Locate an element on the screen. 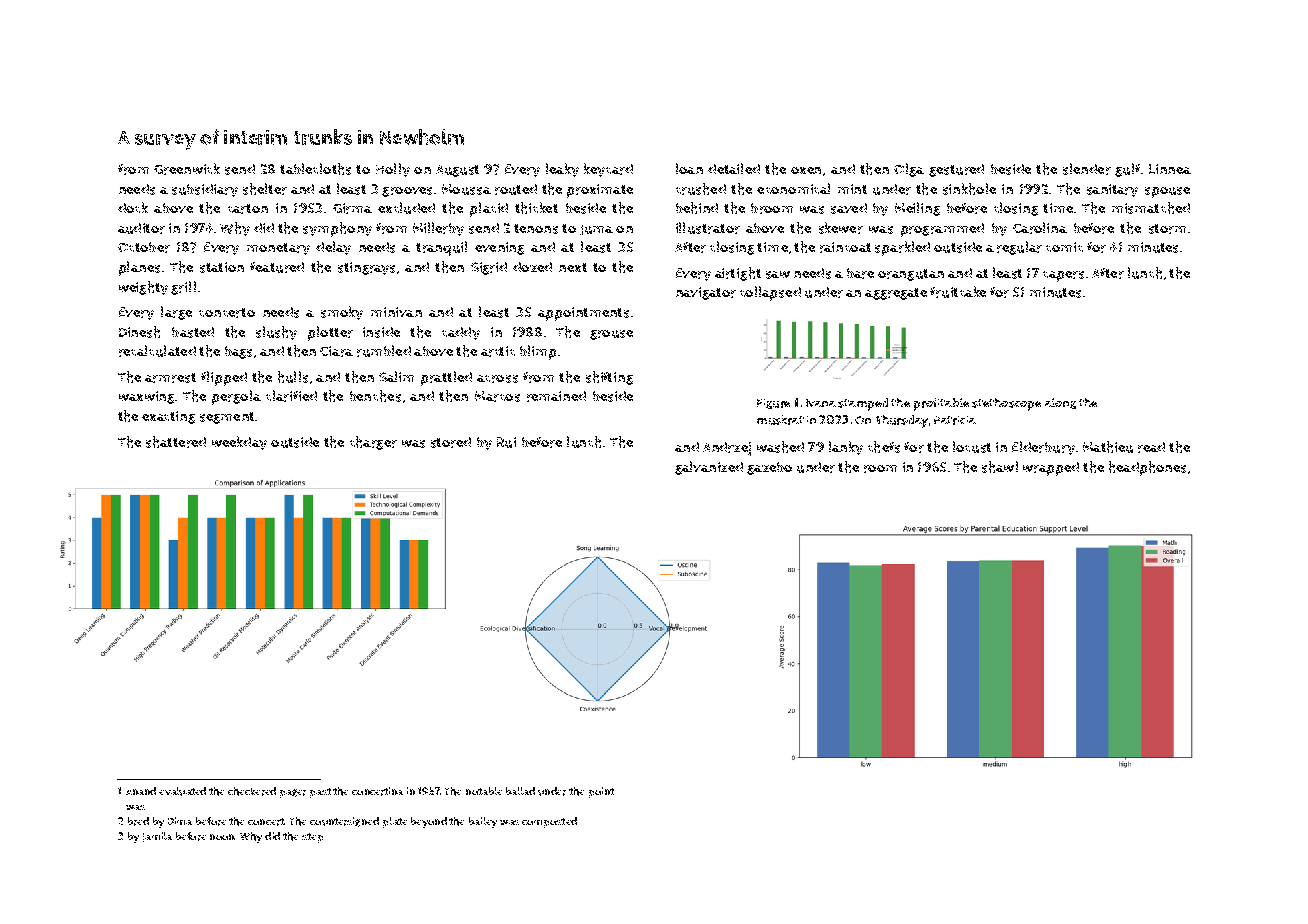  checkered is located at coordinates (252, 791).
